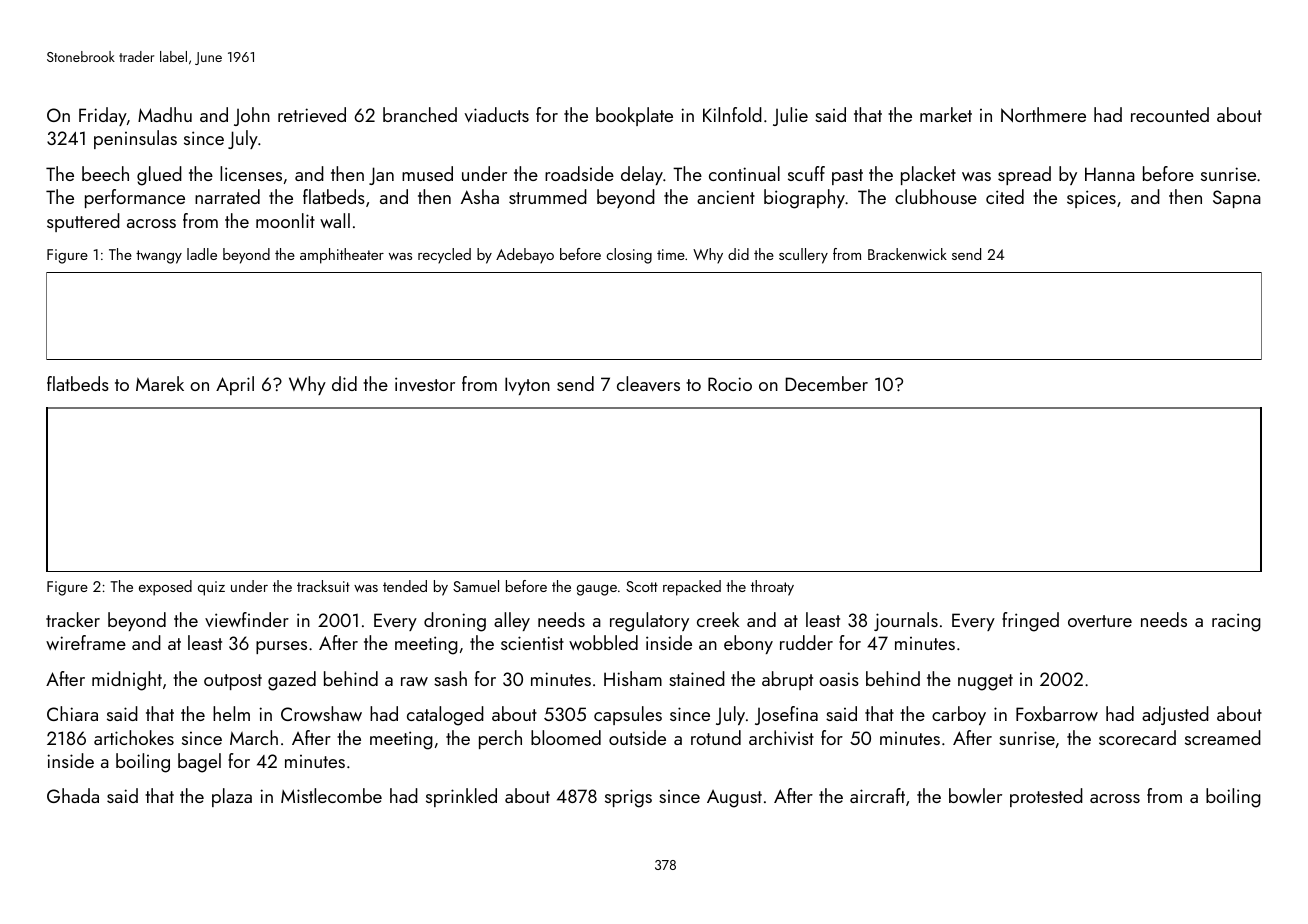  I want to click on Northmere, so click(1043, 114).
